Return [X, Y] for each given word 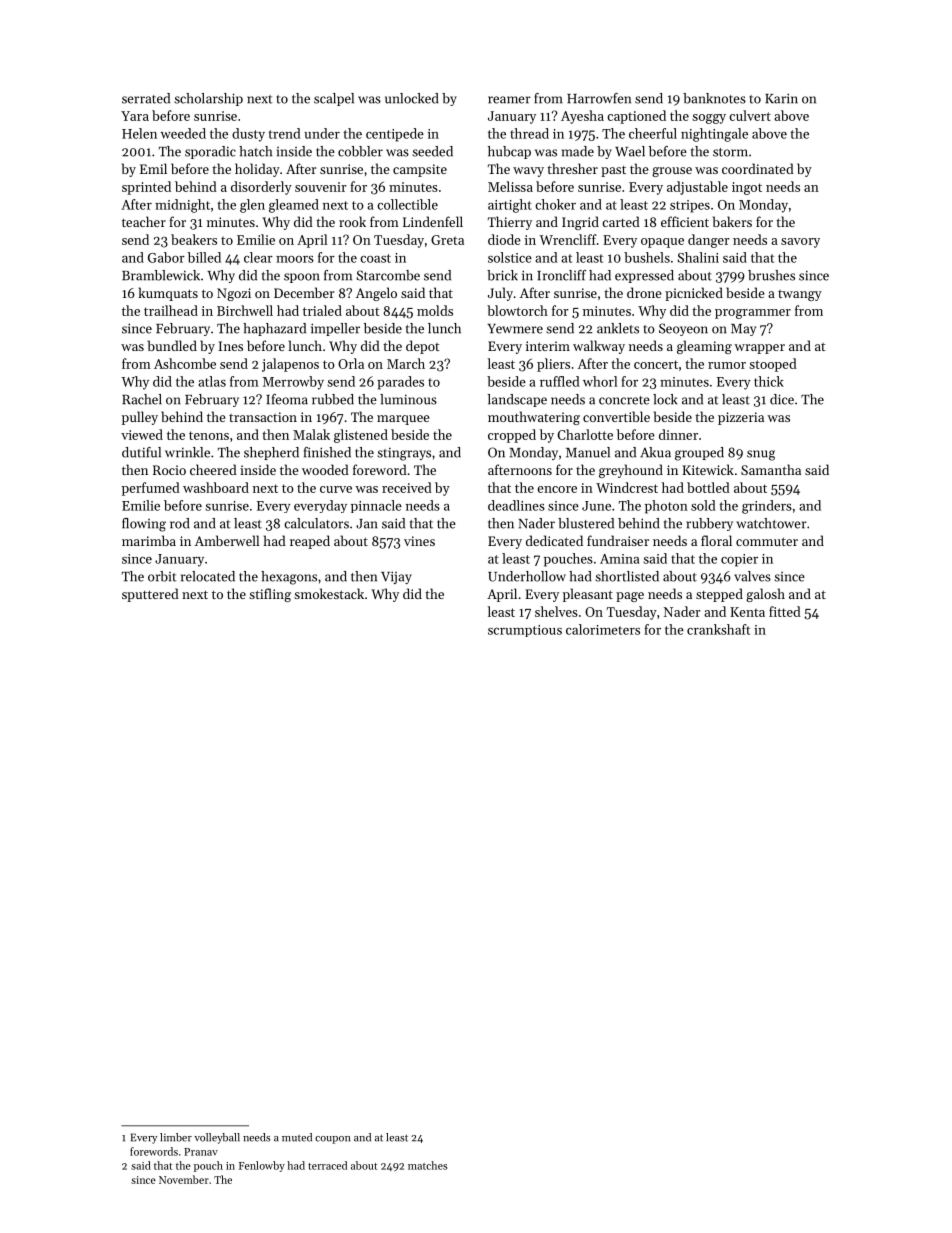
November [184, 1179]
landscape [517, 400]
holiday [257, 170]
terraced [327, 1165]
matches [427, 1165]
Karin [781, 98]
